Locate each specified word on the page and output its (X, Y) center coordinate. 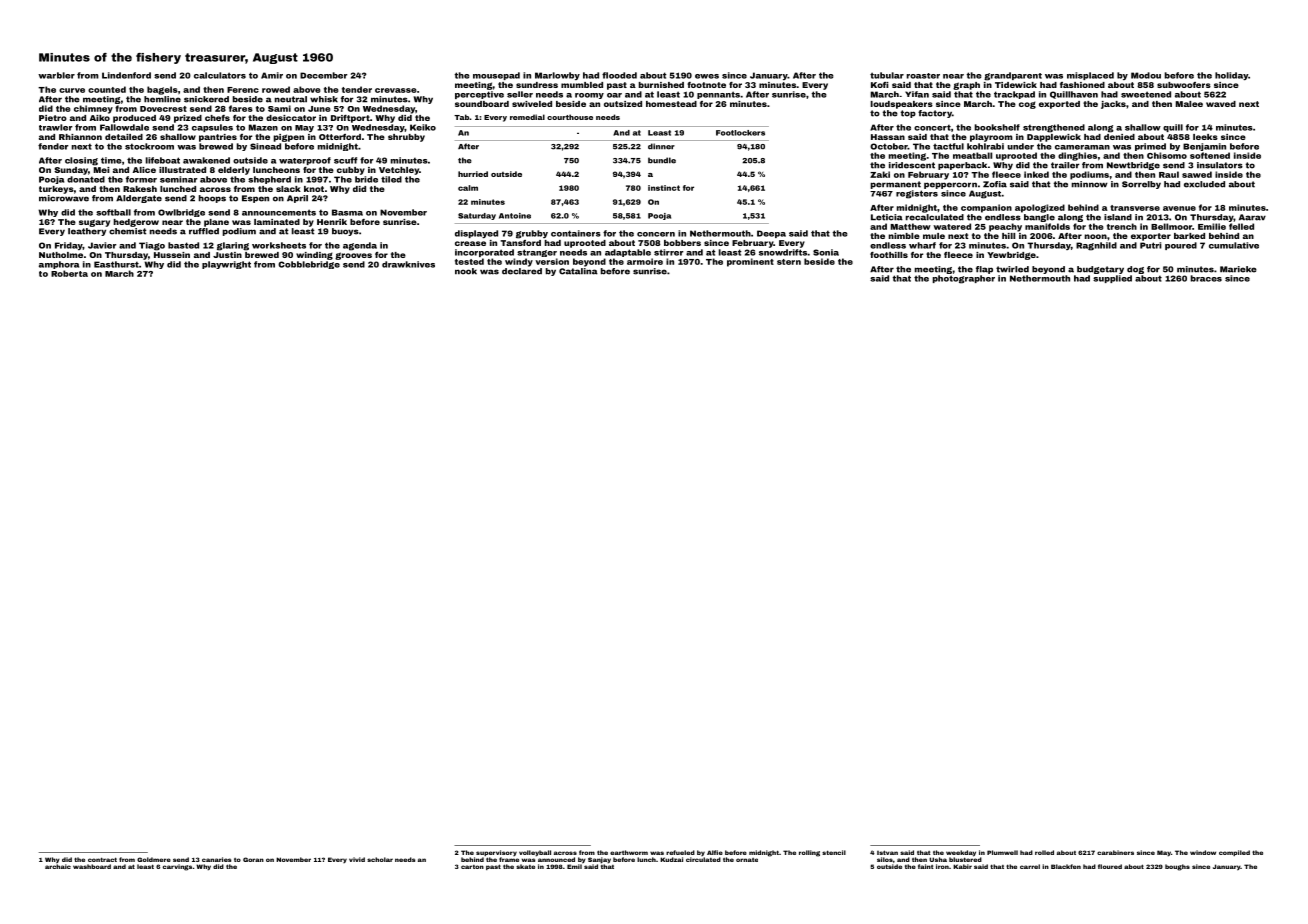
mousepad (496, 76)
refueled (680, 852)
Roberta (69, 273)
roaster (923, 76)
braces (1206, 278)
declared (522, 271)
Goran (253, 859)
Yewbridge (1011, 256)
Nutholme (61, 255)
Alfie (715, 852)
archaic (58, 866)
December (324, 75)
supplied (1112, 279)
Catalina (578, 271)
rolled (1044, 852)
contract (102, 859)
